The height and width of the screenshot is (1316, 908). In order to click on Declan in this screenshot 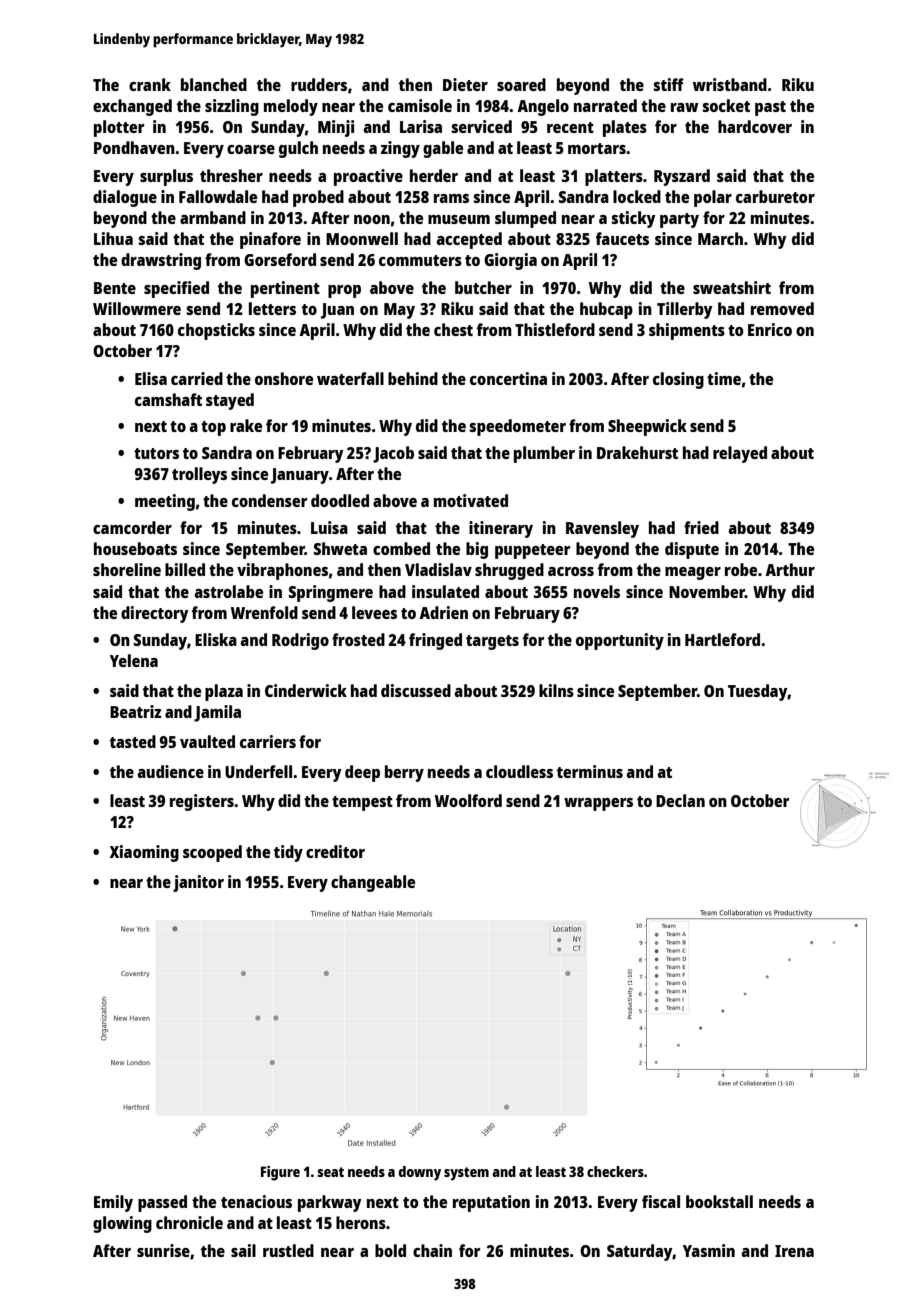, I will do `click(680, 800)`.
